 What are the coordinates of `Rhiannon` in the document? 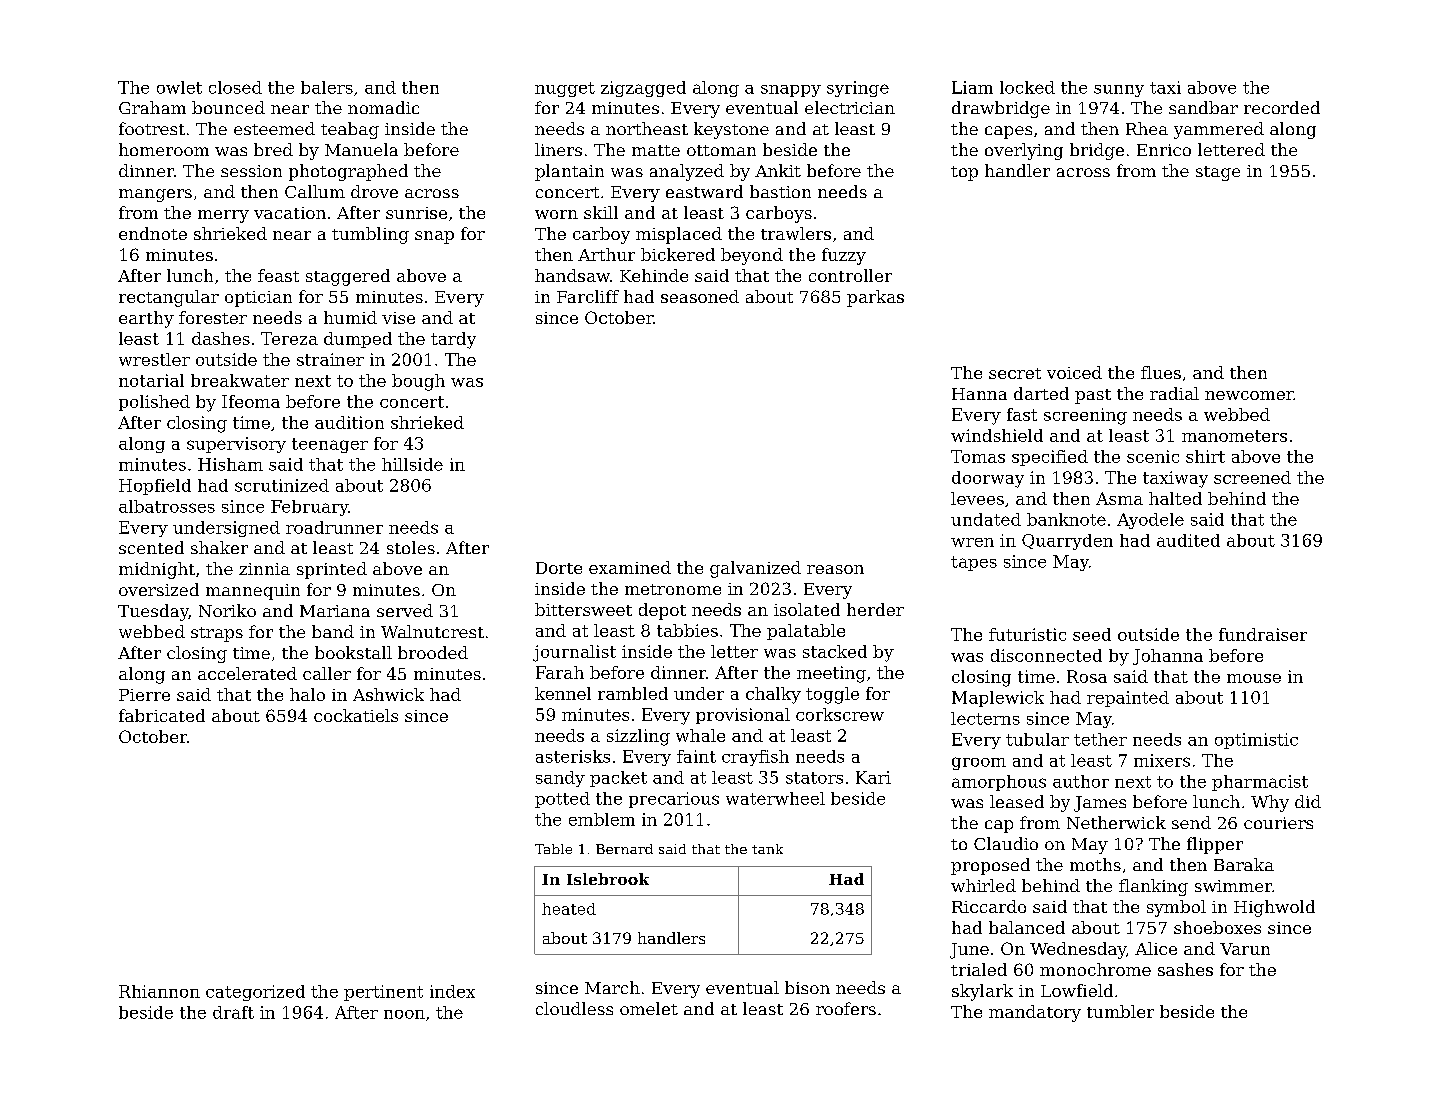 It's located at (159, 991).
